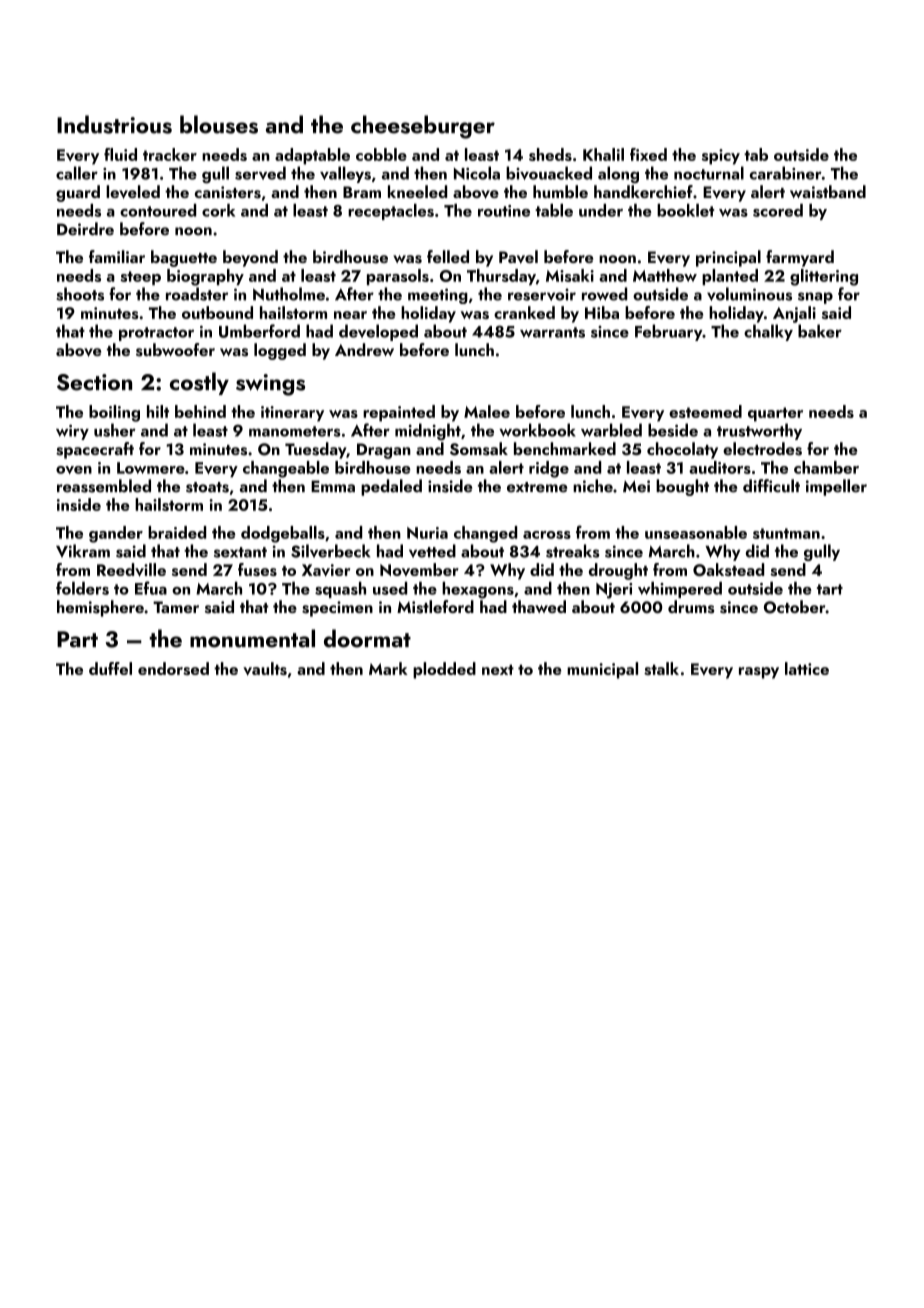 Image resolution: width=924 pixels, height=1308 pixels. Describe the element at coordinates (478, 590) in the screenshot. I see `hexagons` at that location.
